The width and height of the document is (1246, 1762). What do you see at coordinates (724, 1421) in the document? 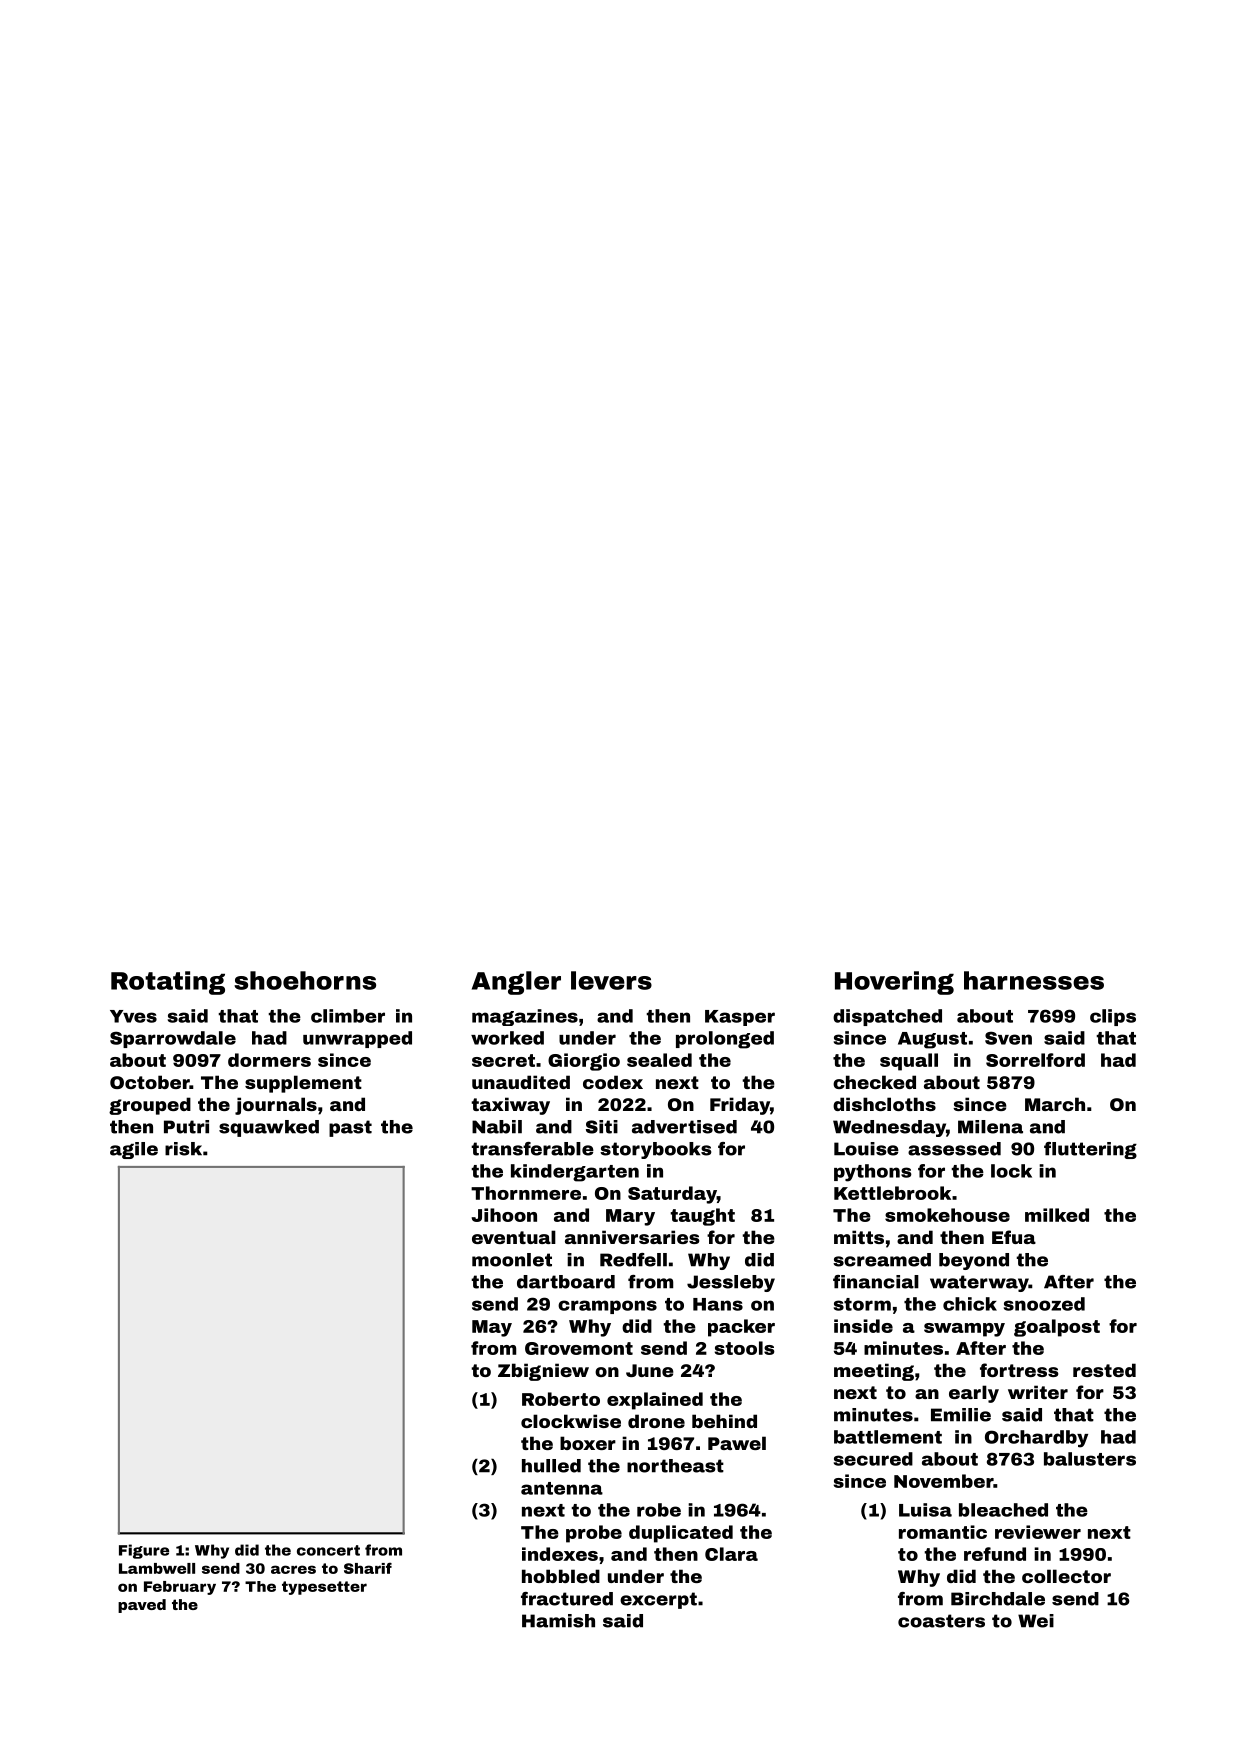
I see `behind` at bounding box center [724, 1421].
